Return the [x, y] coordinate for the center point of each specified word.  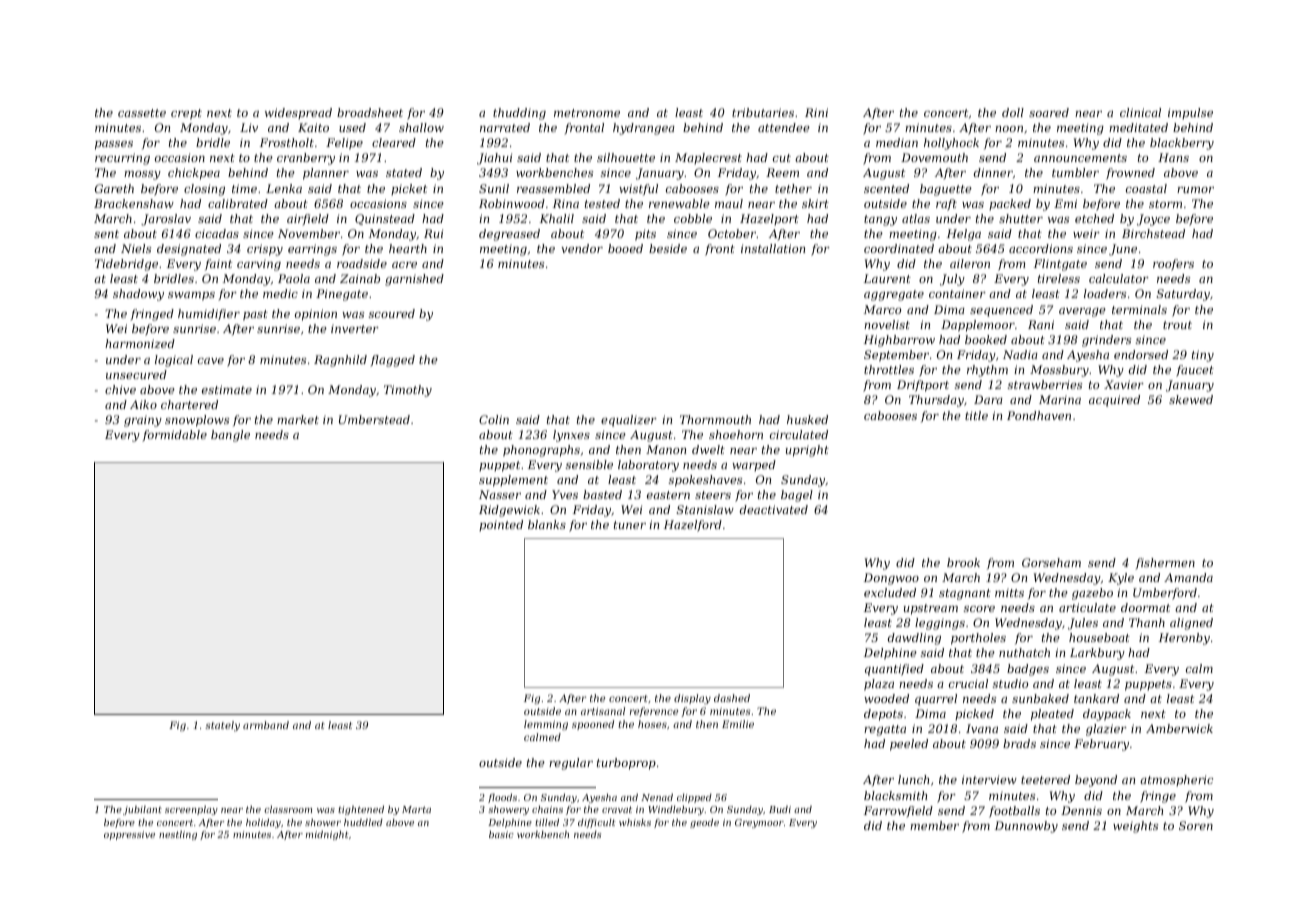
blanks [547, 524]
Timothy [408, 391]
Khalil [557, 218]
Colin [494, 419]
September [896, 356]
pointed [501, 525]
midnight [327, 835]
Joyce [1153, 220]
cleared [394, 142]
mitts [1009, 592]
